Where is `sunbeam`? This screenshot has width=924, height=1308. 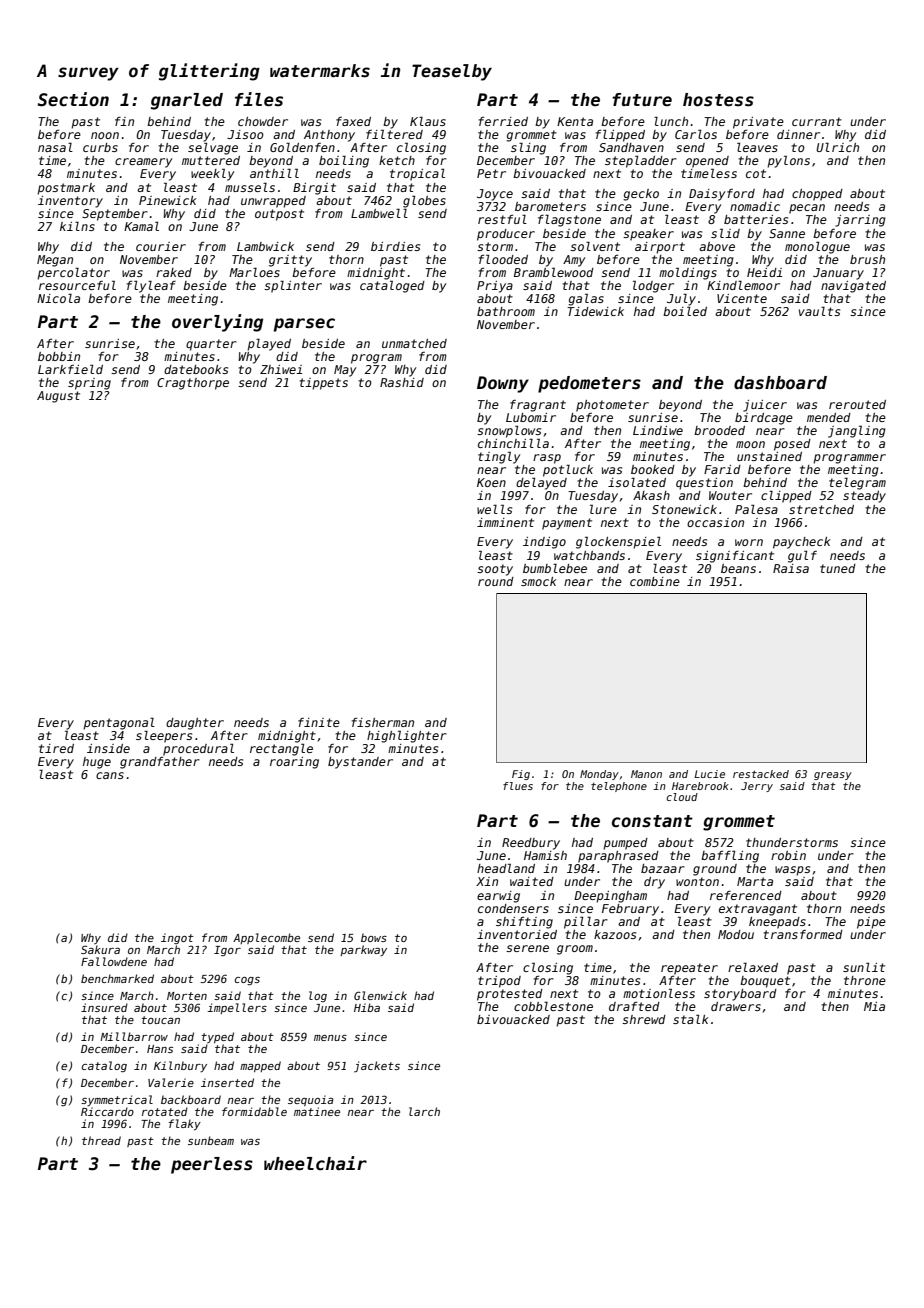
sunbeam is located at coordinates (211, 1140).
